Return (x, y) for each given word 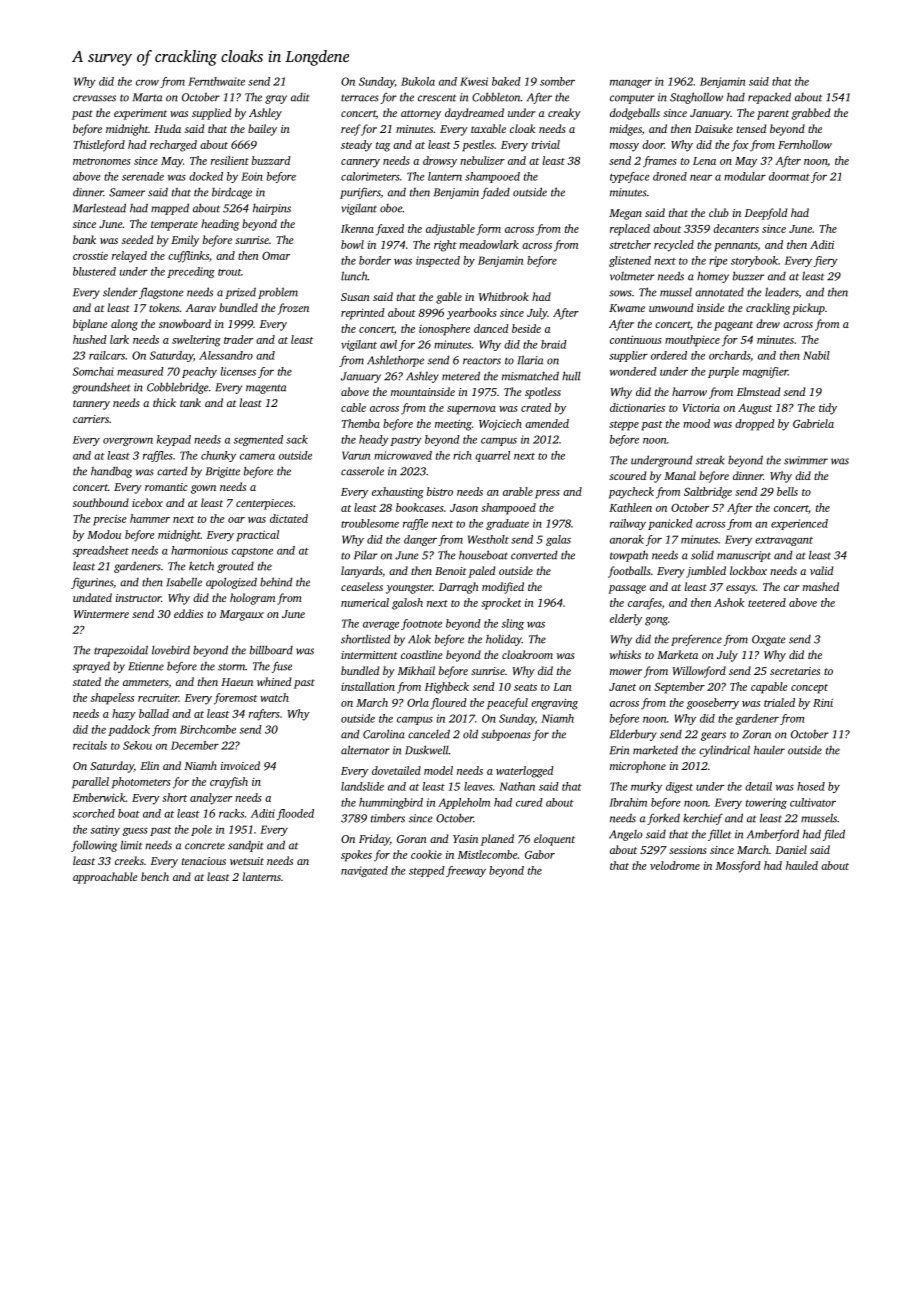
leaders (782, 292)
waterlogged (525, 772)
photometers (141, 783)
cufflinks (188, 257)
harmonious (199, 550)
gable (449, 298)
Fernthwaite (216, 81)
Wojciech (500, 425)
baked (506, 81)
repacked (769, 98)
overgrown (128, 442)
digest (679, 787)
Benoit (450, 571)
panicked (670, 524)
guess (135, 832)
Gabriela (813, 423)
